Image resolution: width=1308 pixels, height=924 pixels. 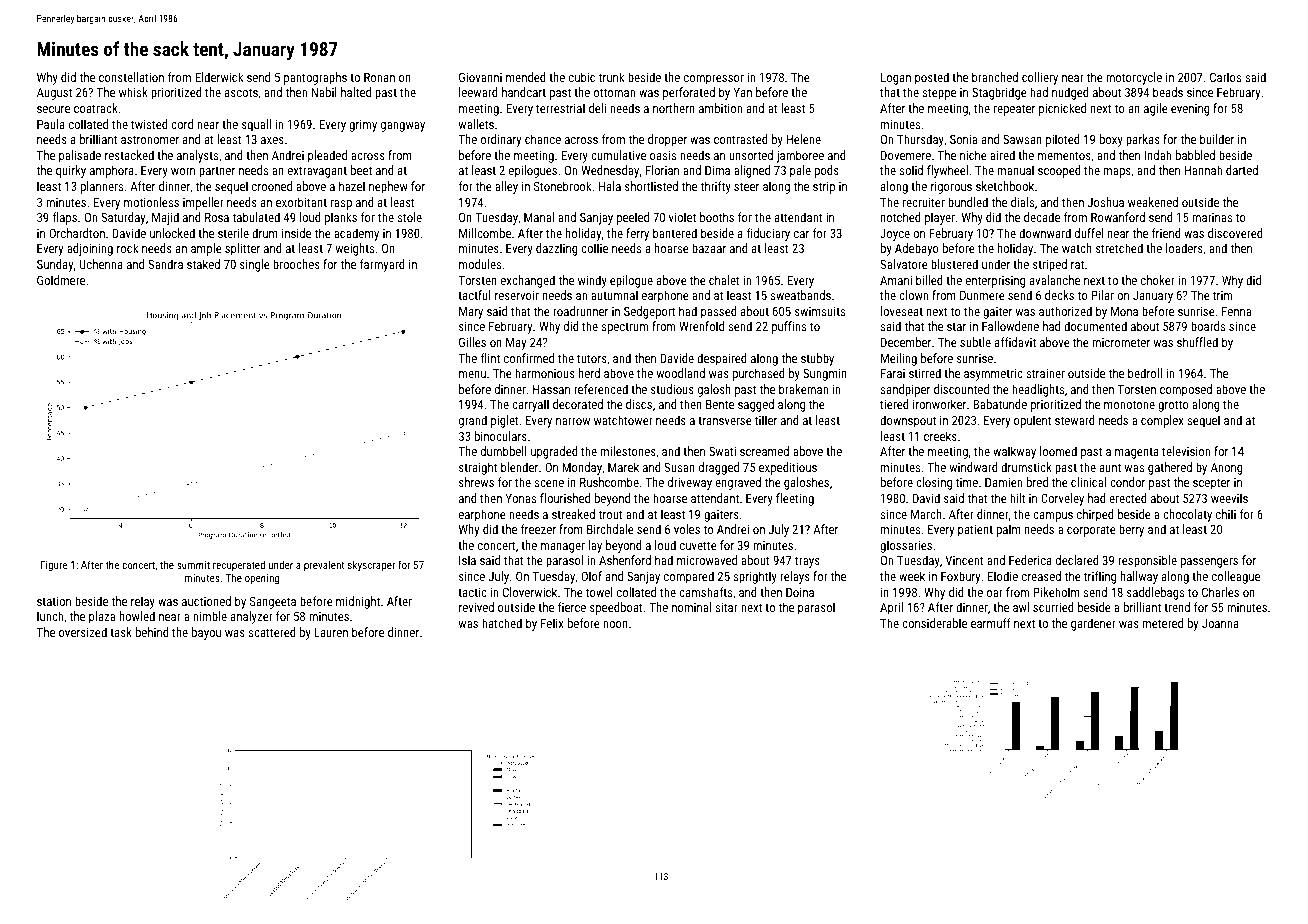 I want to click on solid, so click(x=911, y=170).
